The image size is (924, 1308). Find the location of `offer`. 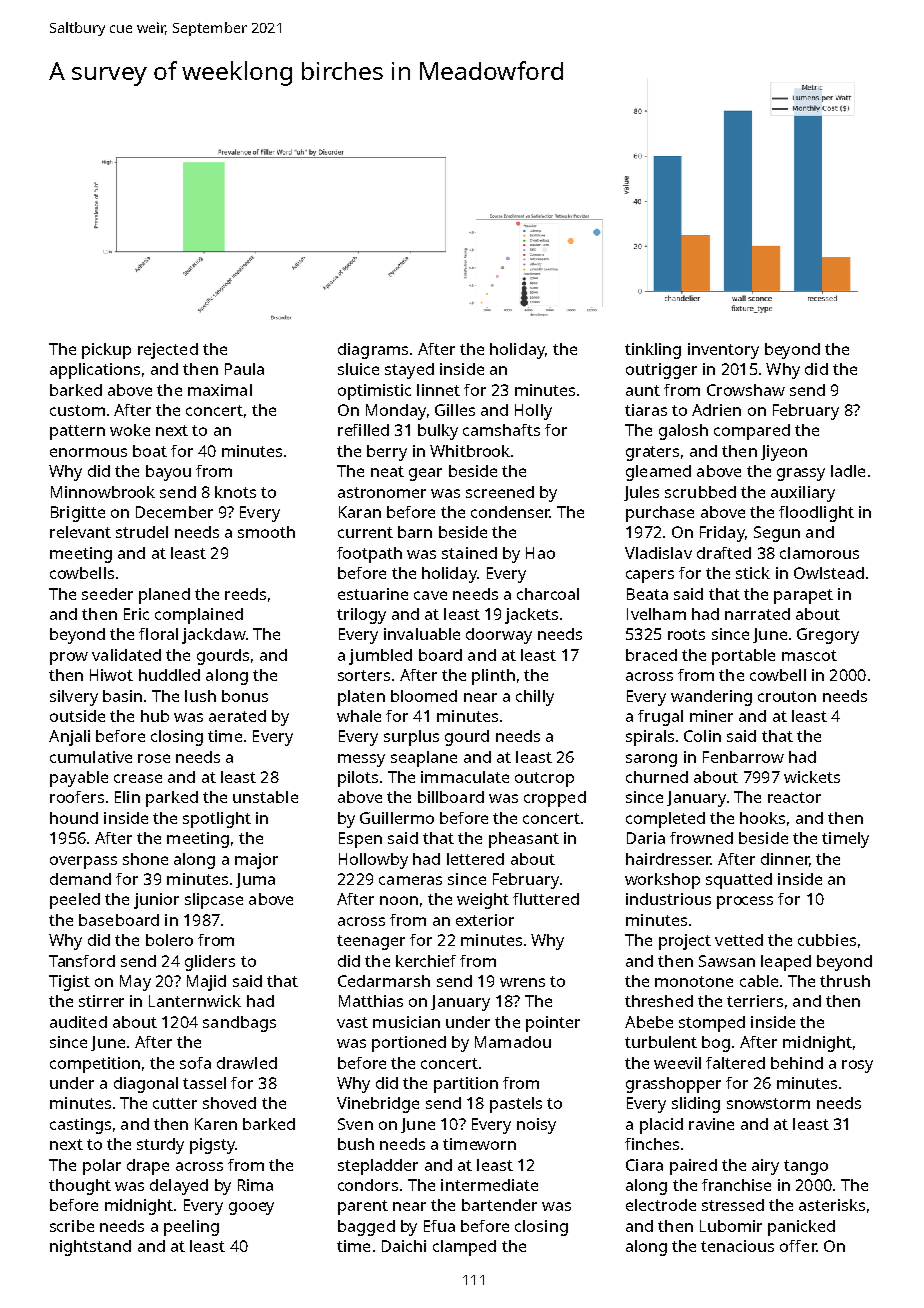

offer is located at coordinates (798, 1246).
